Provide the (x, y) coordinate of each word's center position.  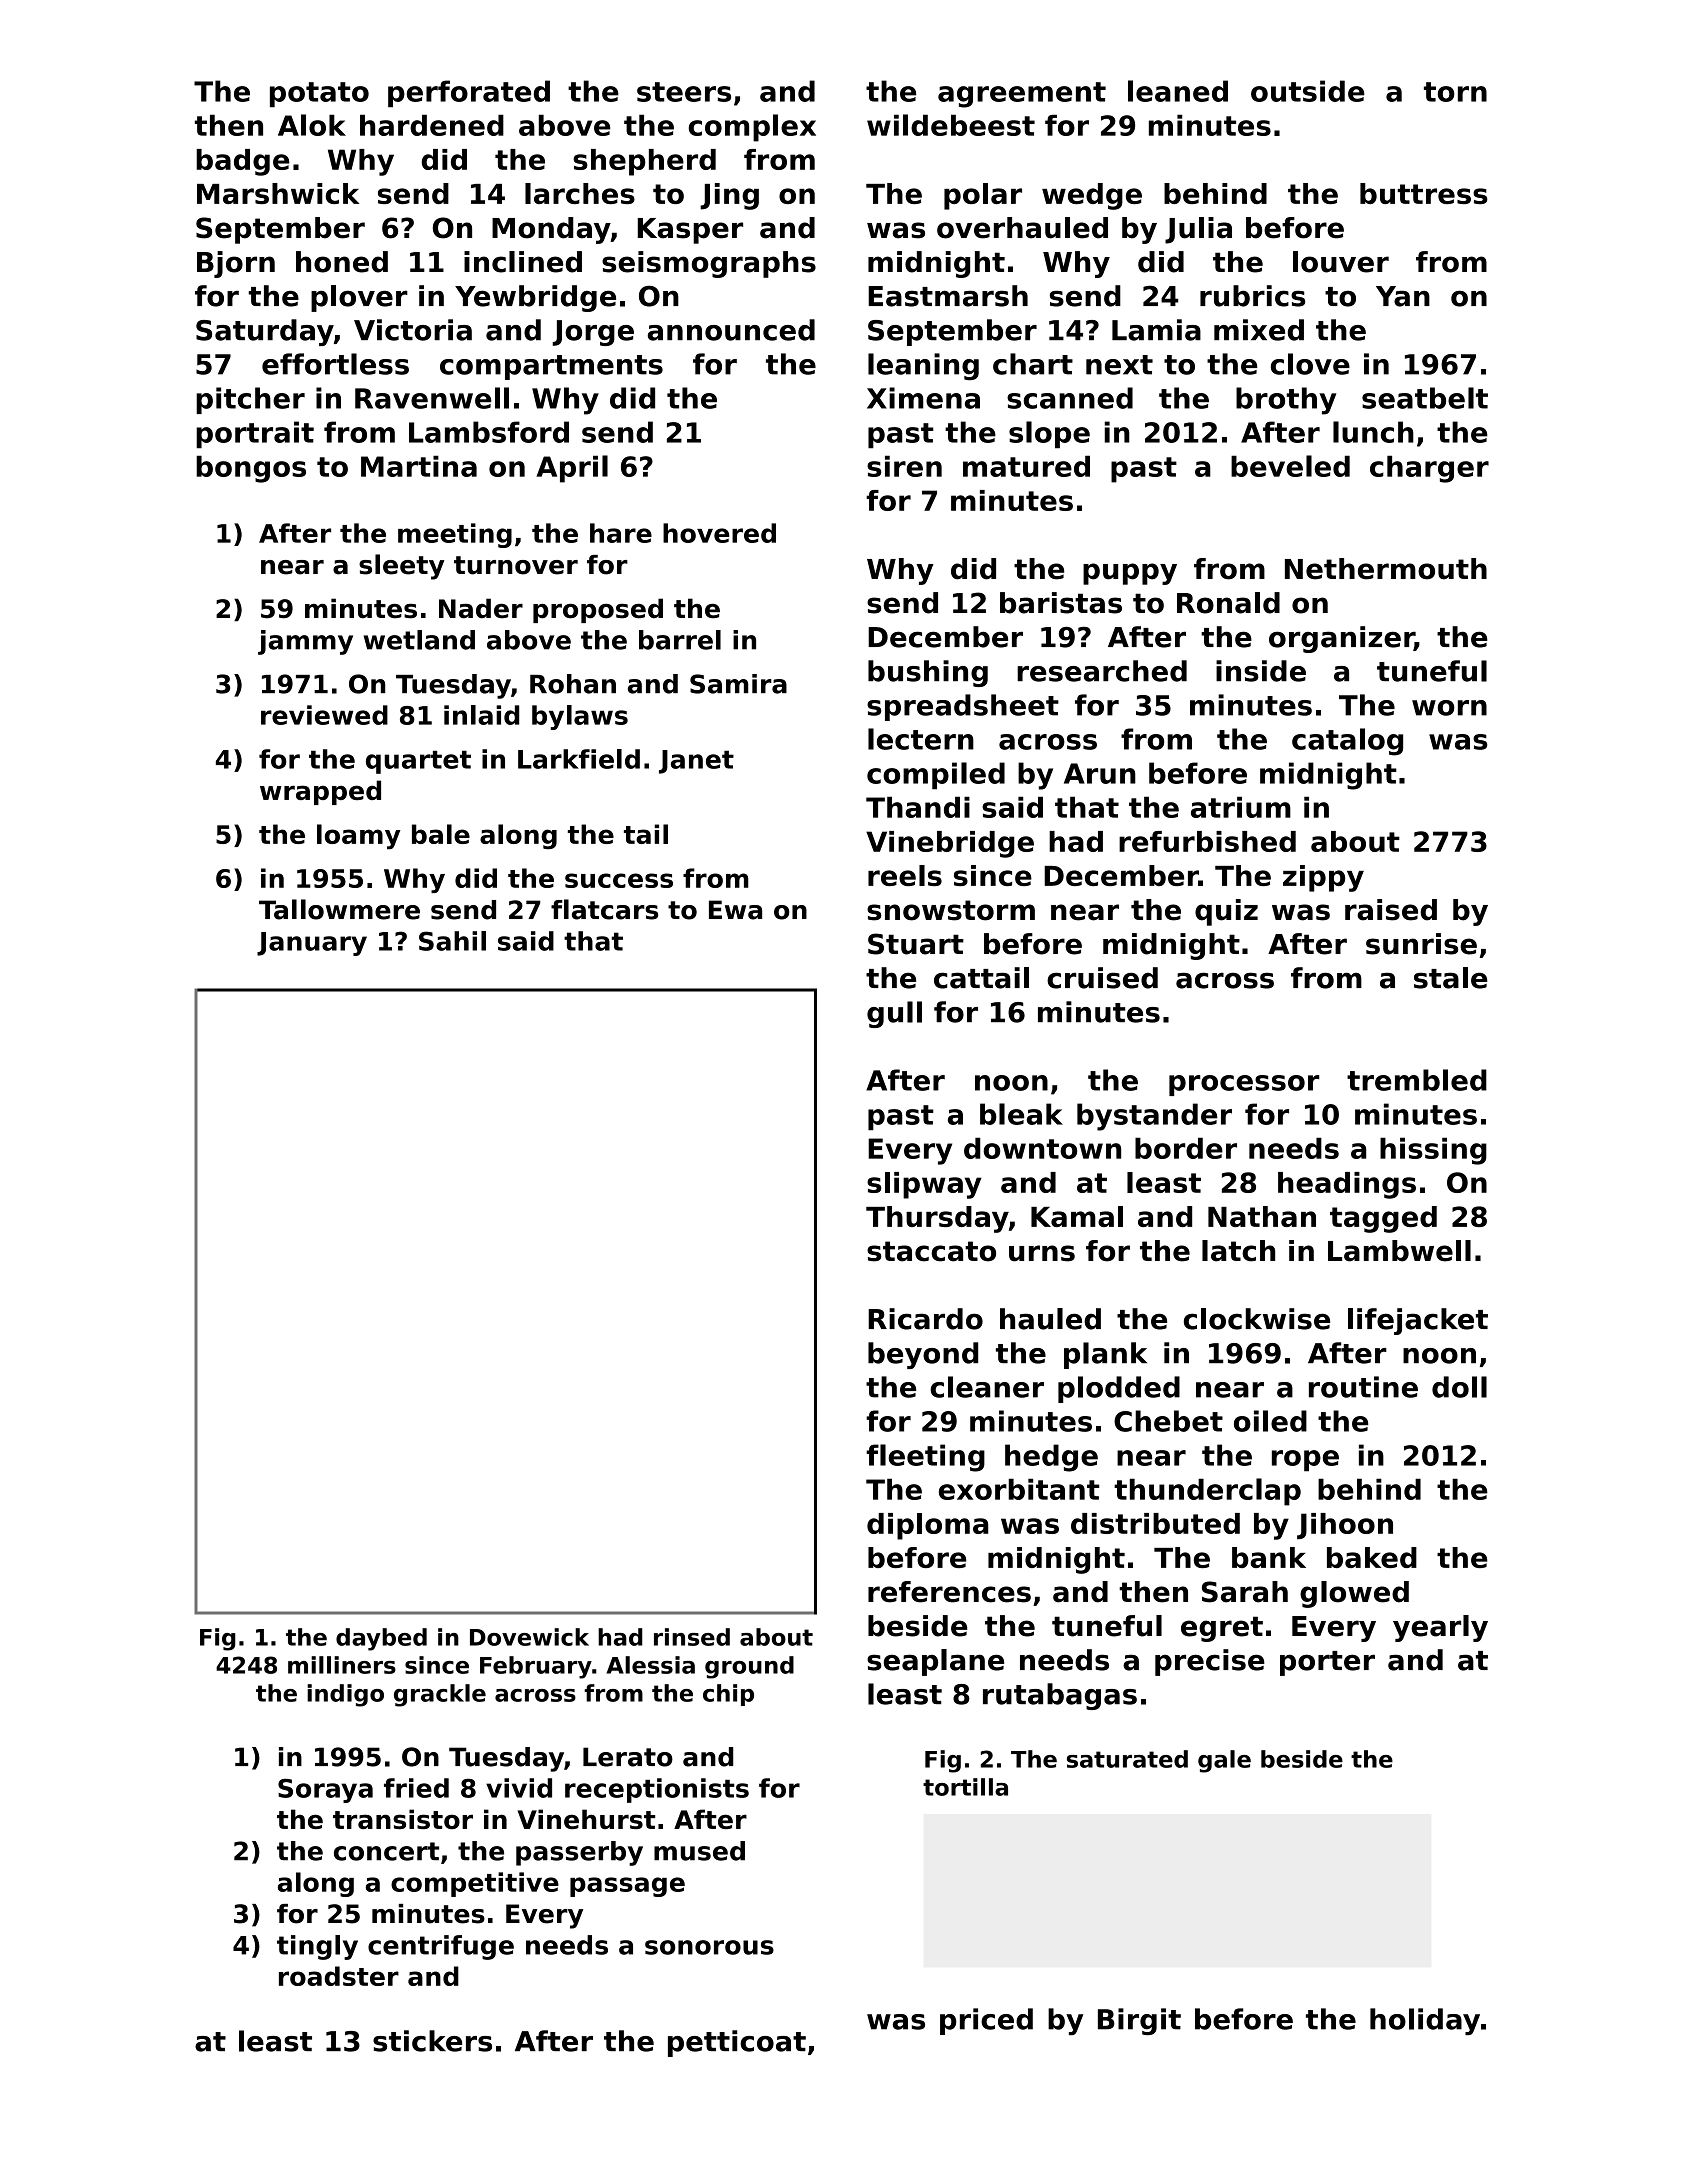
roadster (339, 1976)
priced (986, 2021)
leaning (923, 367)
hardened (432, 125)
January (312, 944)
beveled (1290, 466)
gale (1224, 1761)
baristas (1061, 603)
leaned (1178, 91)
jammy (305, 642)
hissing (1433, 1151)
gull (894, 1014)
